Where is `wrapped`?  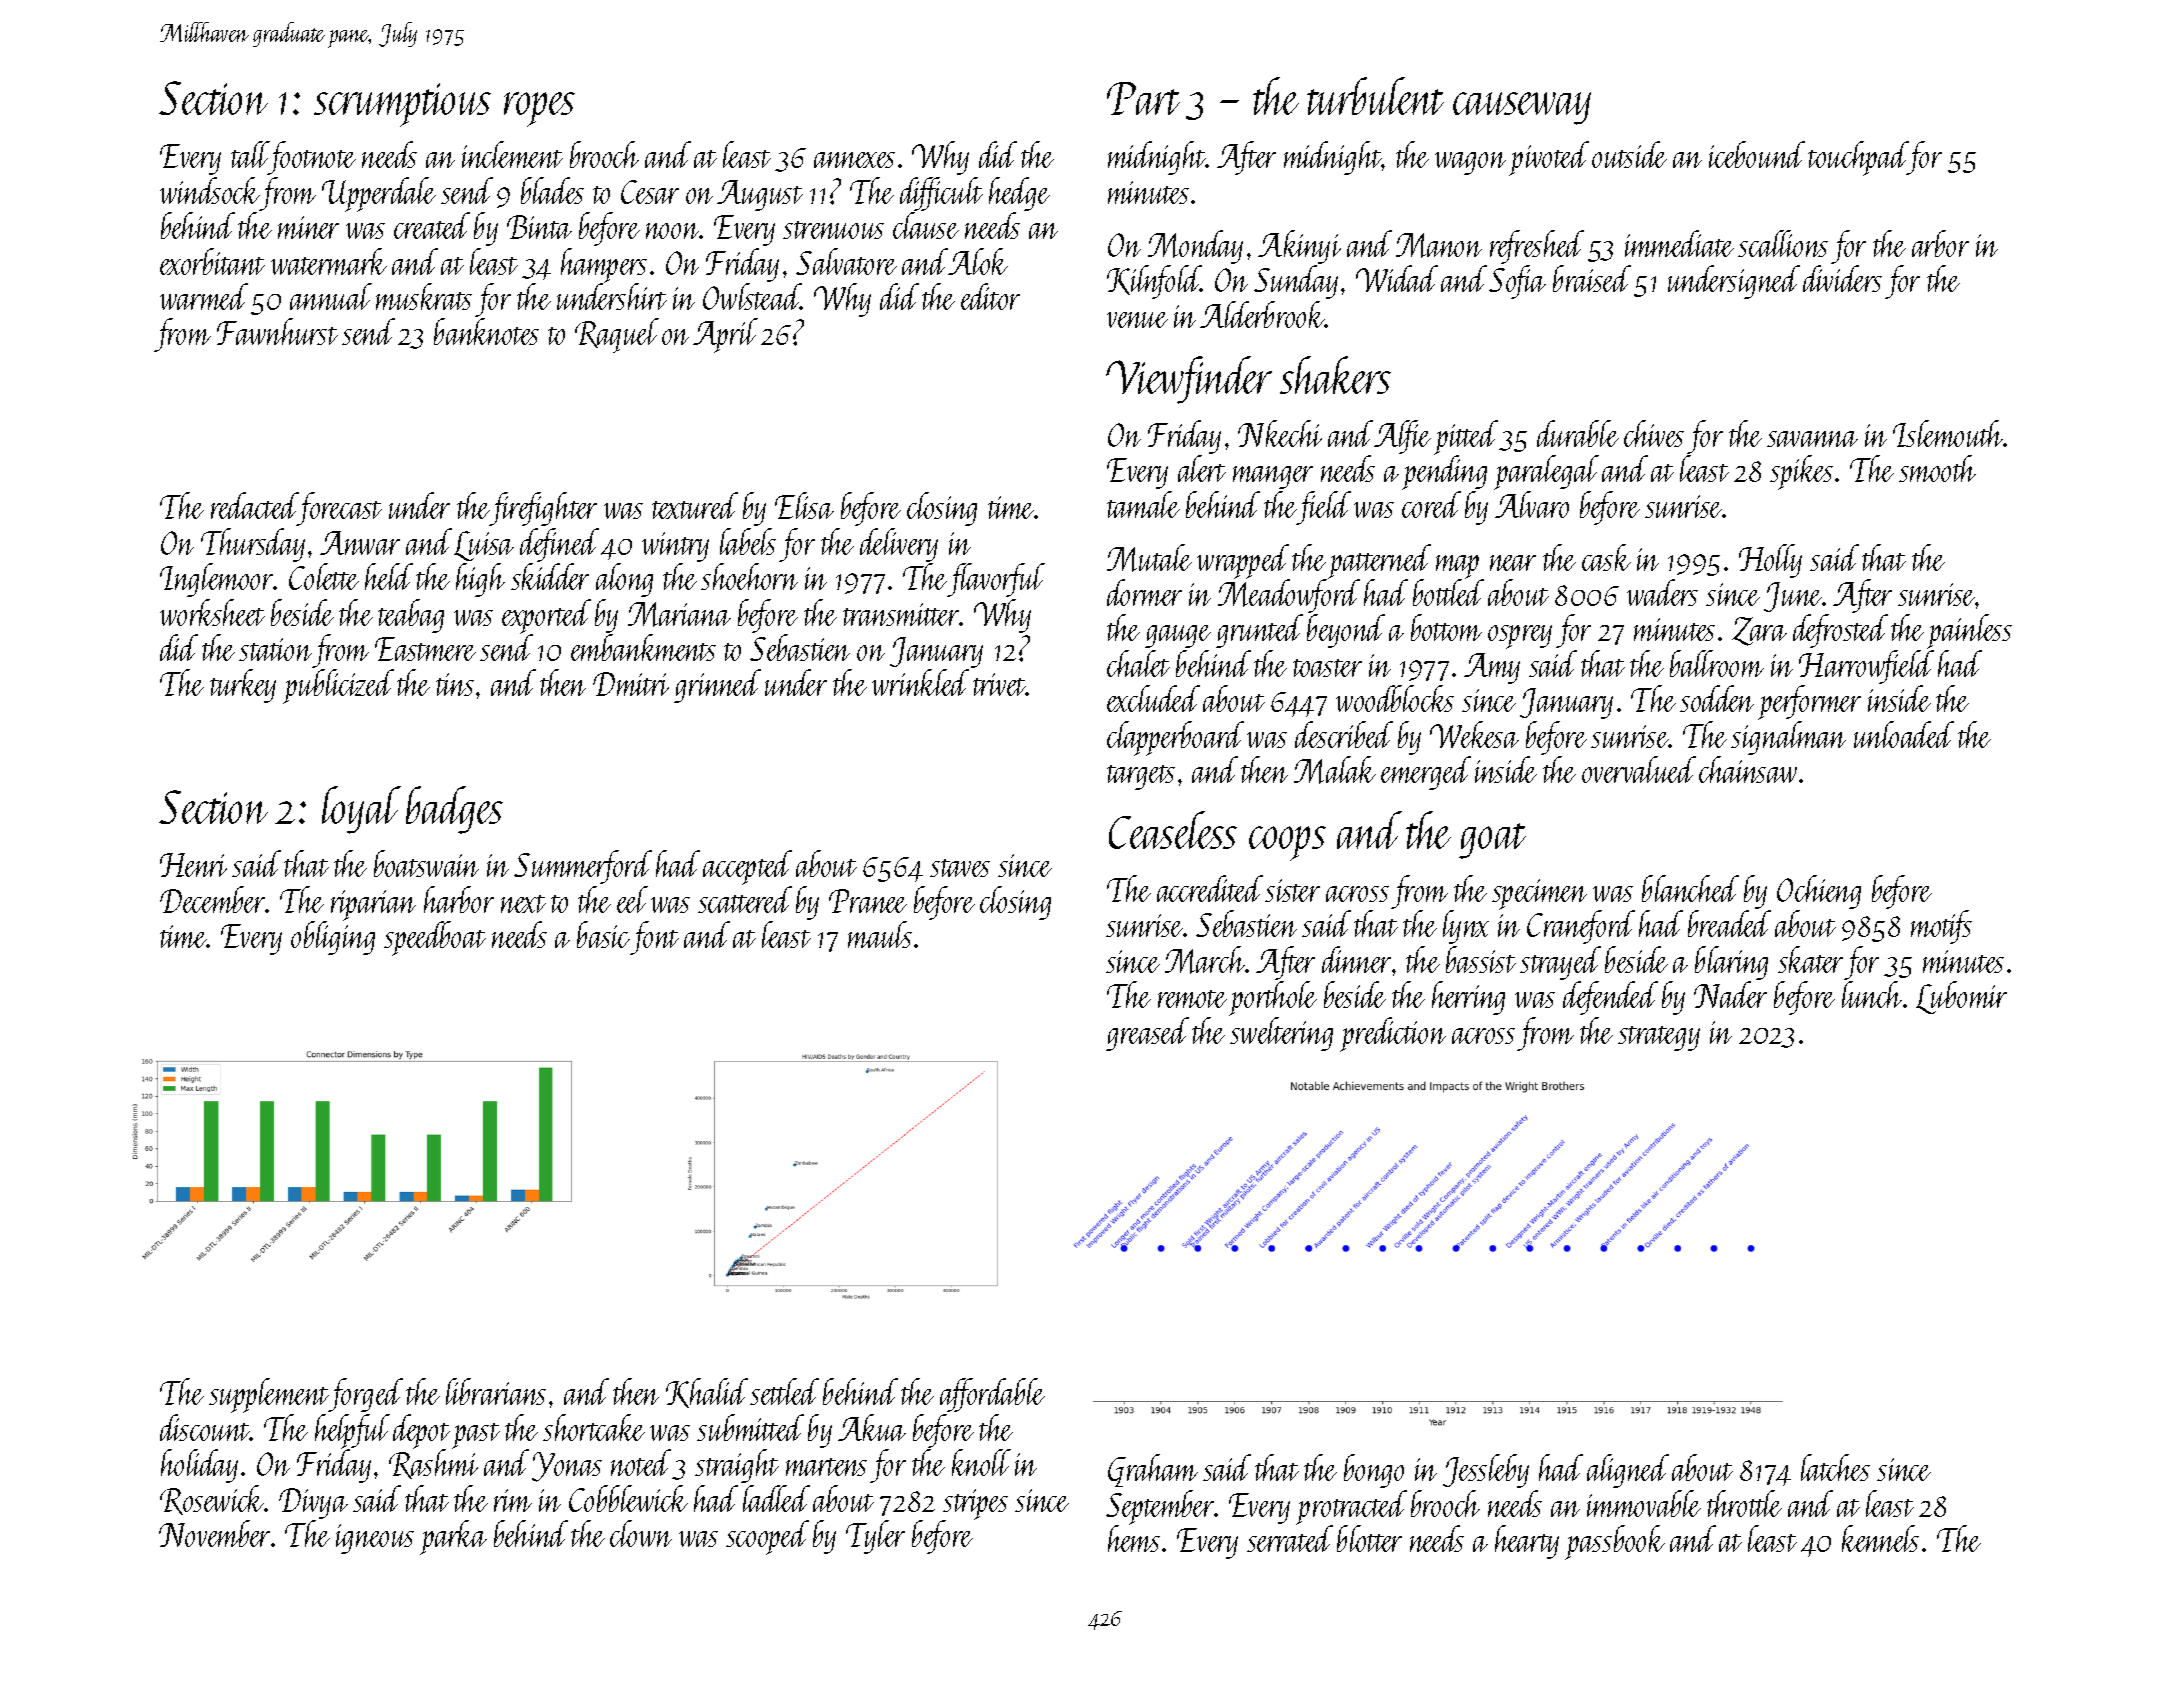 wrapped is located at coordinates (1243, 562).
